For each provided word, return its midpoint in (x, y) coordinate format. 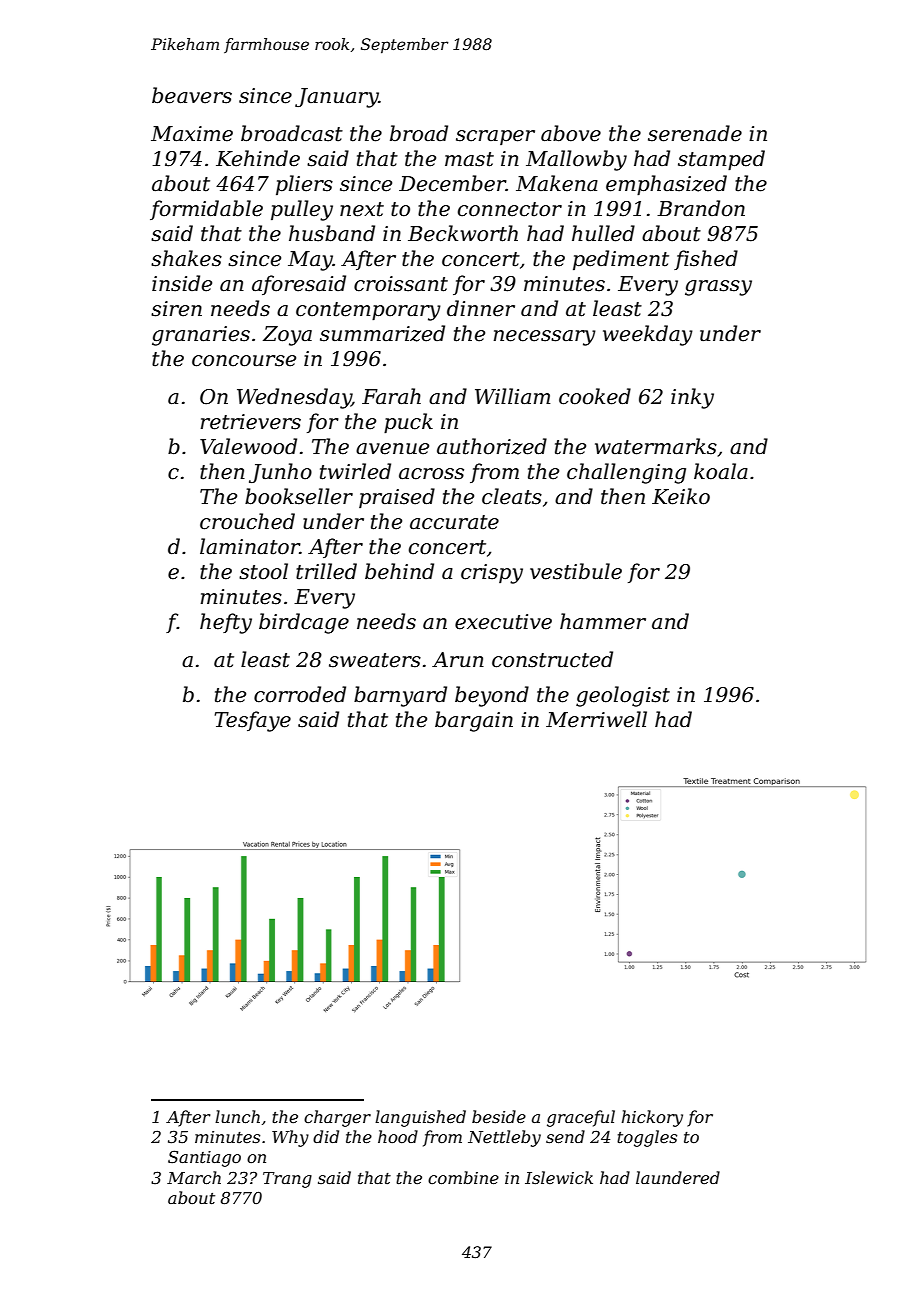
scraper (495, 137)
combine (463, 1177)
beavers (192, 95)
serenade (695, 133)
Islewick (559, 1177)
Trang (287, 1180)
